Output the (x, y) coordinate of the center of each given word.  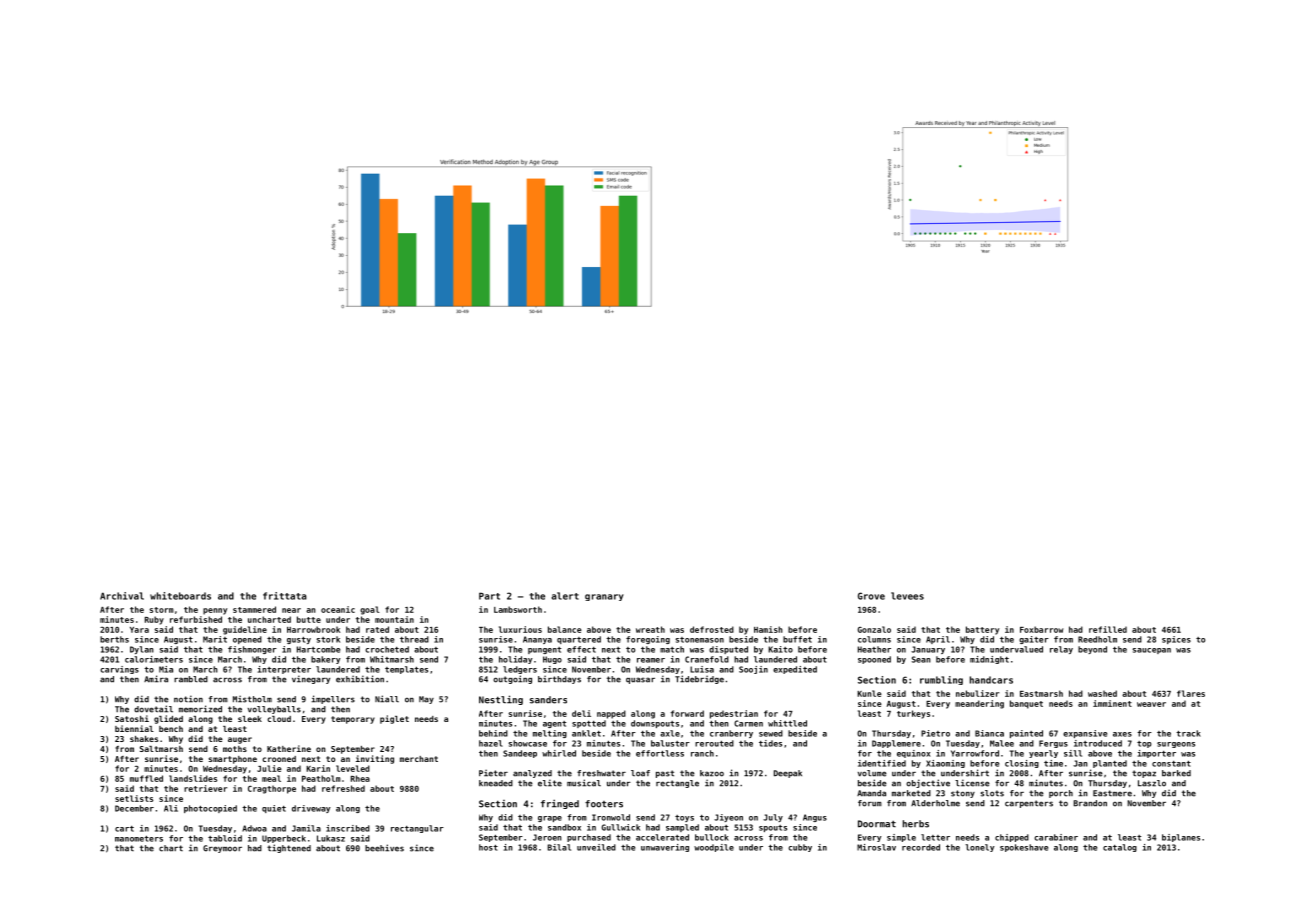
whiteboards (180, 596)
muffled (146, 778)
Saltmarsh (161, 749)
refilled (1108, 629)
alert (565, 596)
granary (604, 597)
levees (907, 596)
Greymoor (222, 849)
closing (1022, 764)
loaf (640, 773)
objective (928, 783)
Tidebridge (699, 679)
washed (1102, 693)
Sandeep (520, 754)
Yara (139, 630)
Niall (387, 699)
